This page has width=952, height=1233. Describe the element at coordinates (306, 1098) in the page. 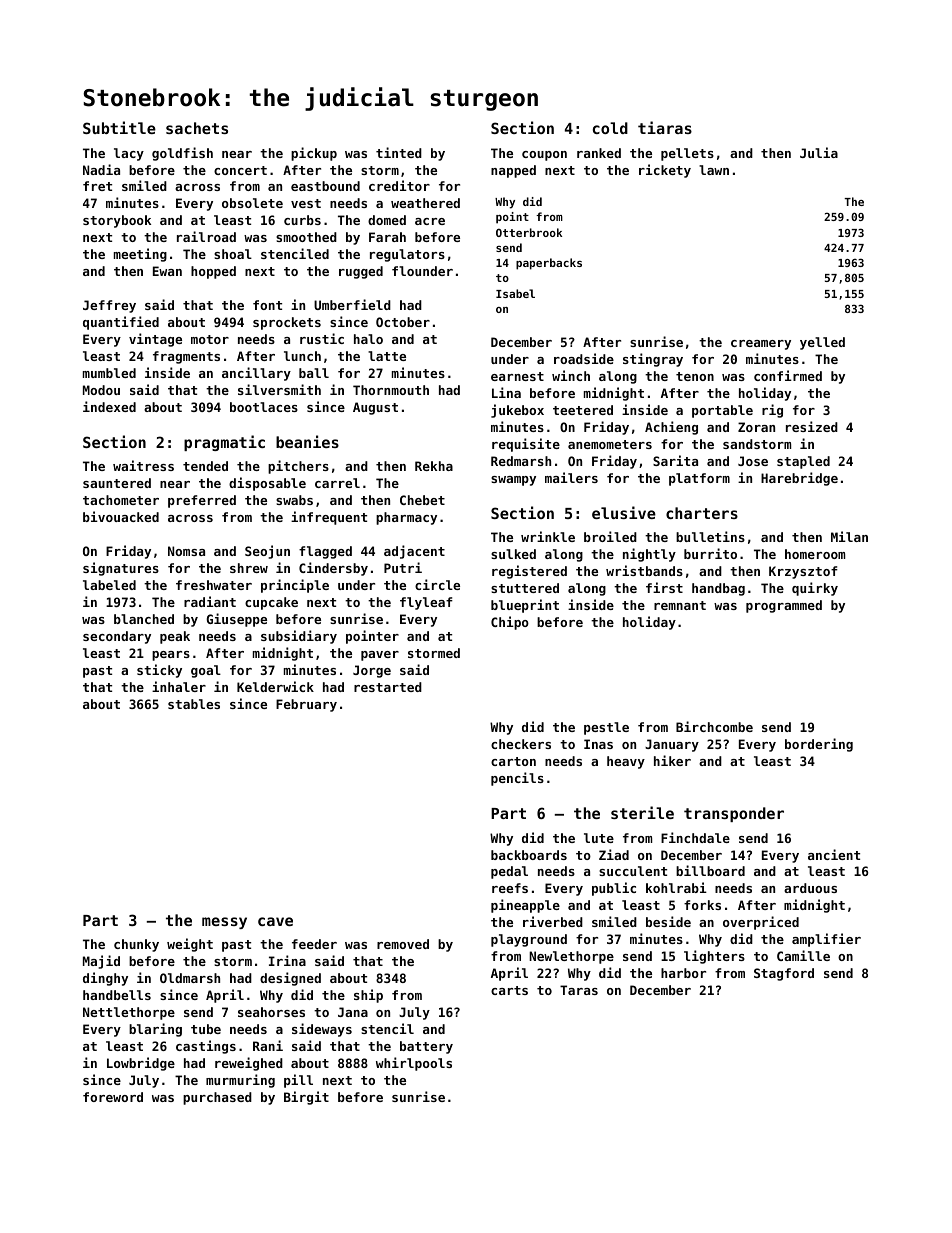

I see `Birgit` at that location.
